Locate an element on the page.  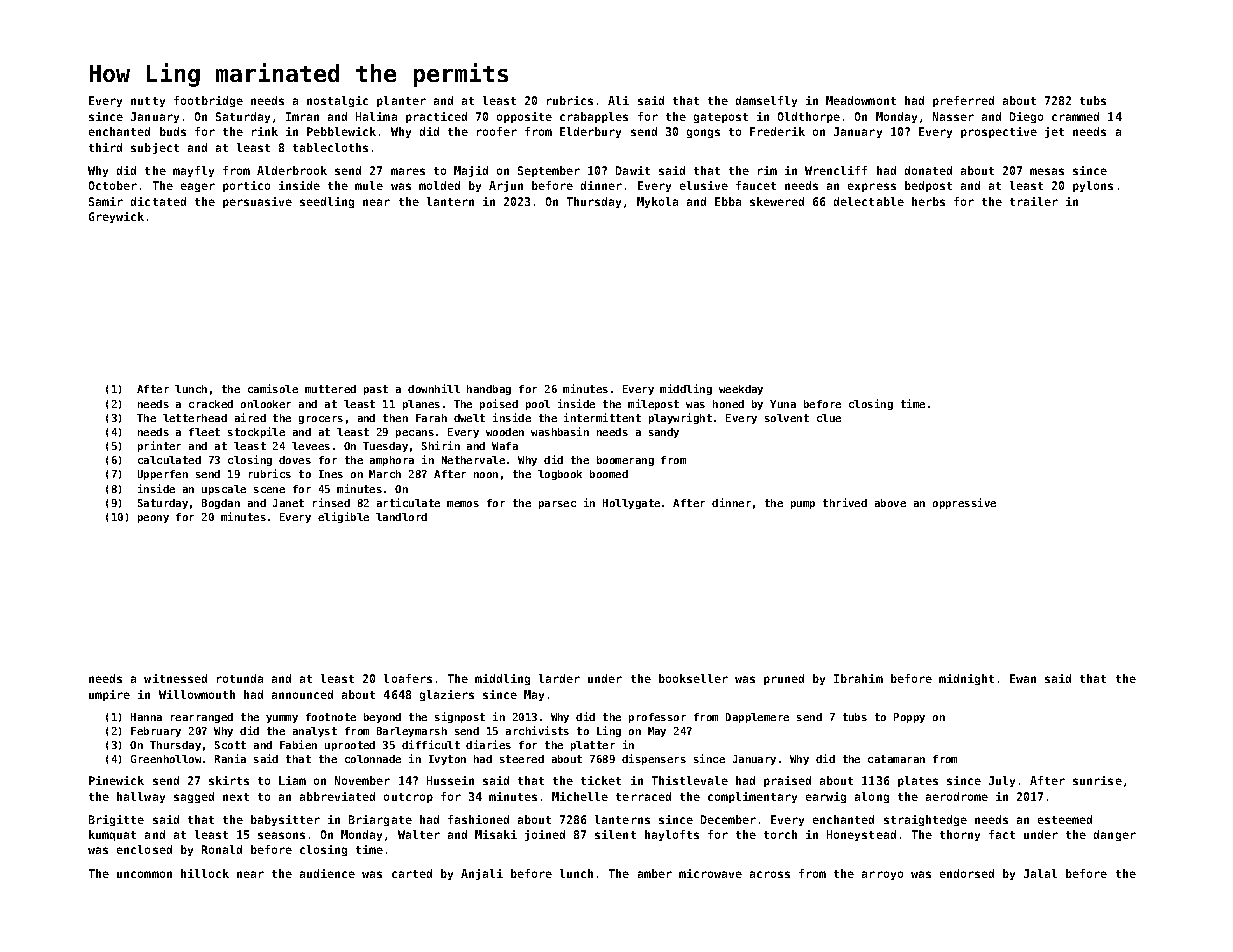
Anjali is located at coordinates (482, 874).
